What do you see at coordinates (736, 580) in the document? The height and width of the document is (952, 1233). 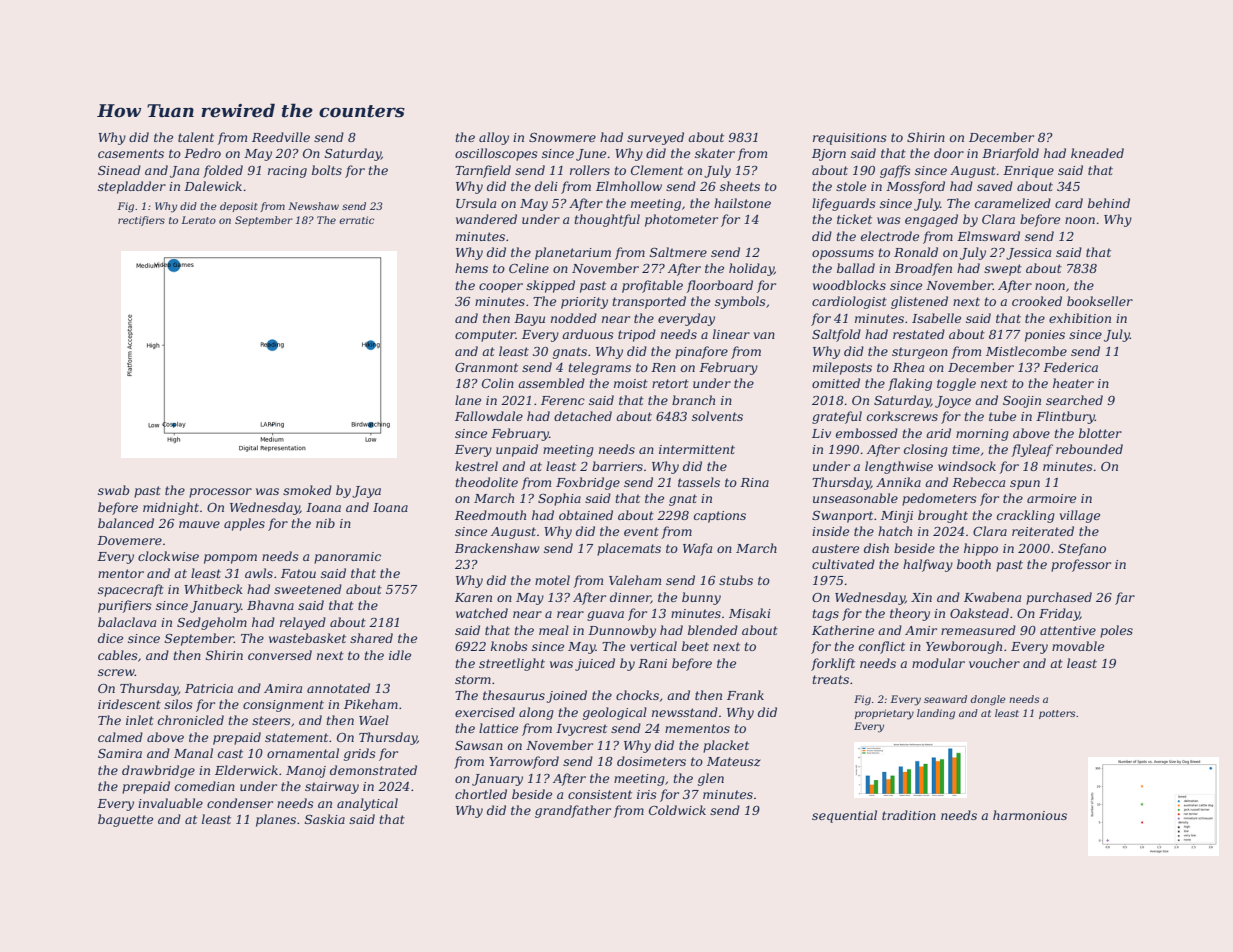 I see `stubs` at bounding box center [736, 580].
